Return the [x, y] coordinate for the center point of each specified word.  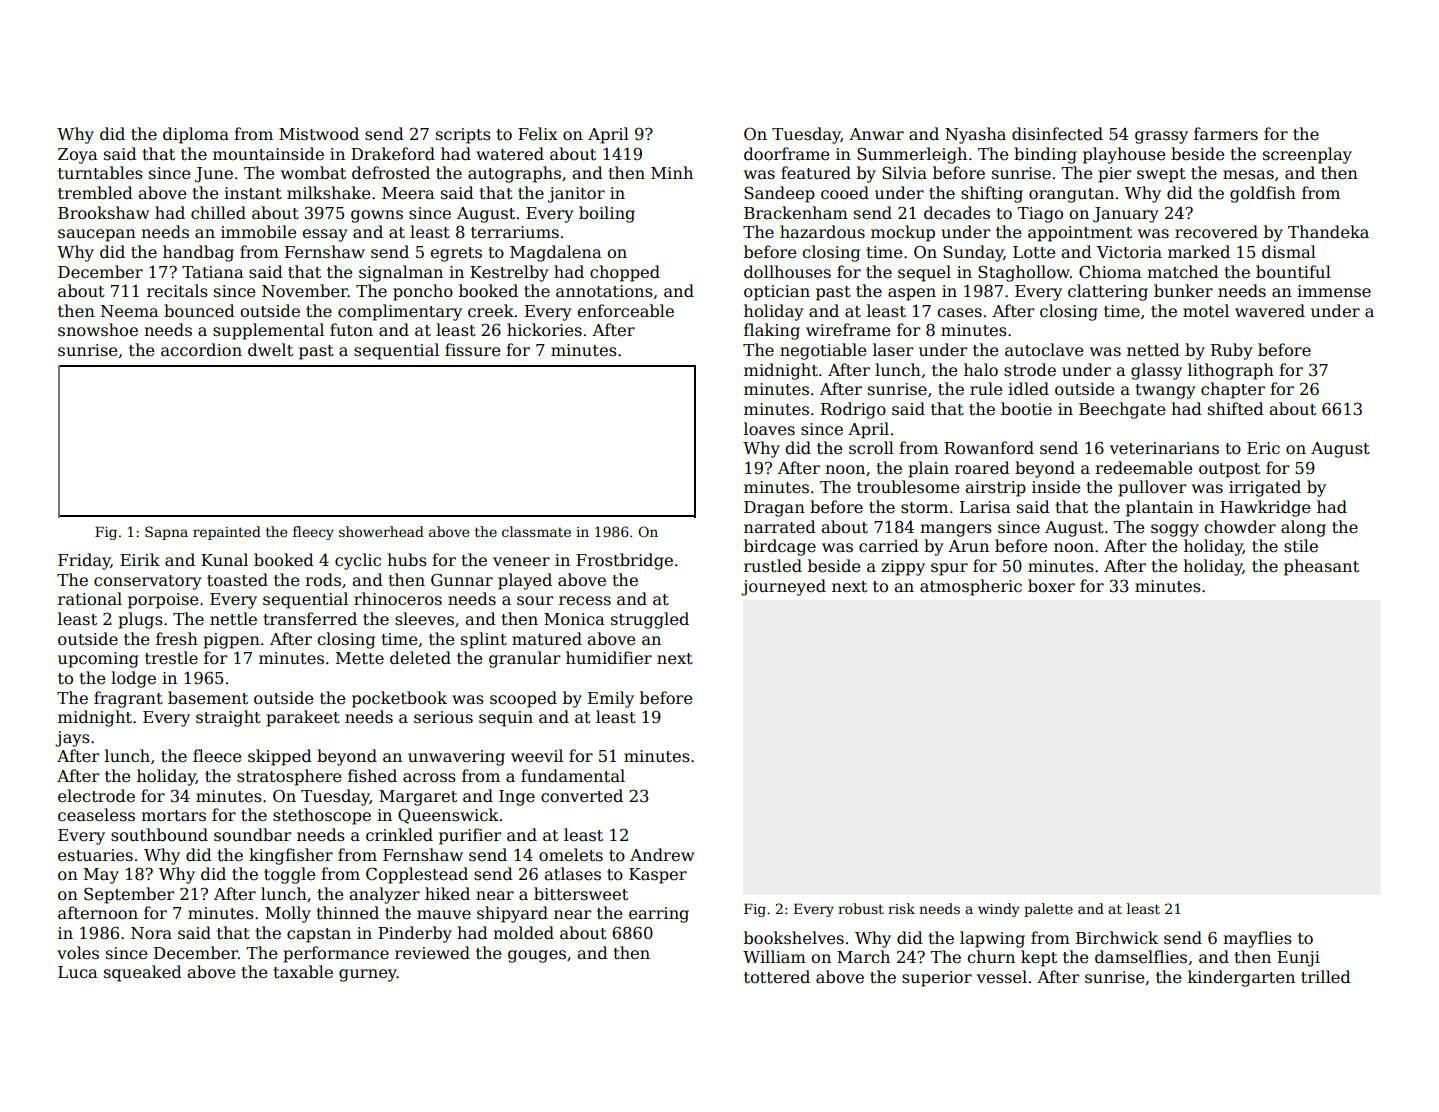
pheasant [1321, 567]
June [214, 175]
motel [1206, 311]
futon [351, 330]
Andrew [662, 854]
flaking [772, 331]
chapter [1233, 390]
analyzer [384, 895]
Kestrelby [509, 273]
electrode [96, 796]
